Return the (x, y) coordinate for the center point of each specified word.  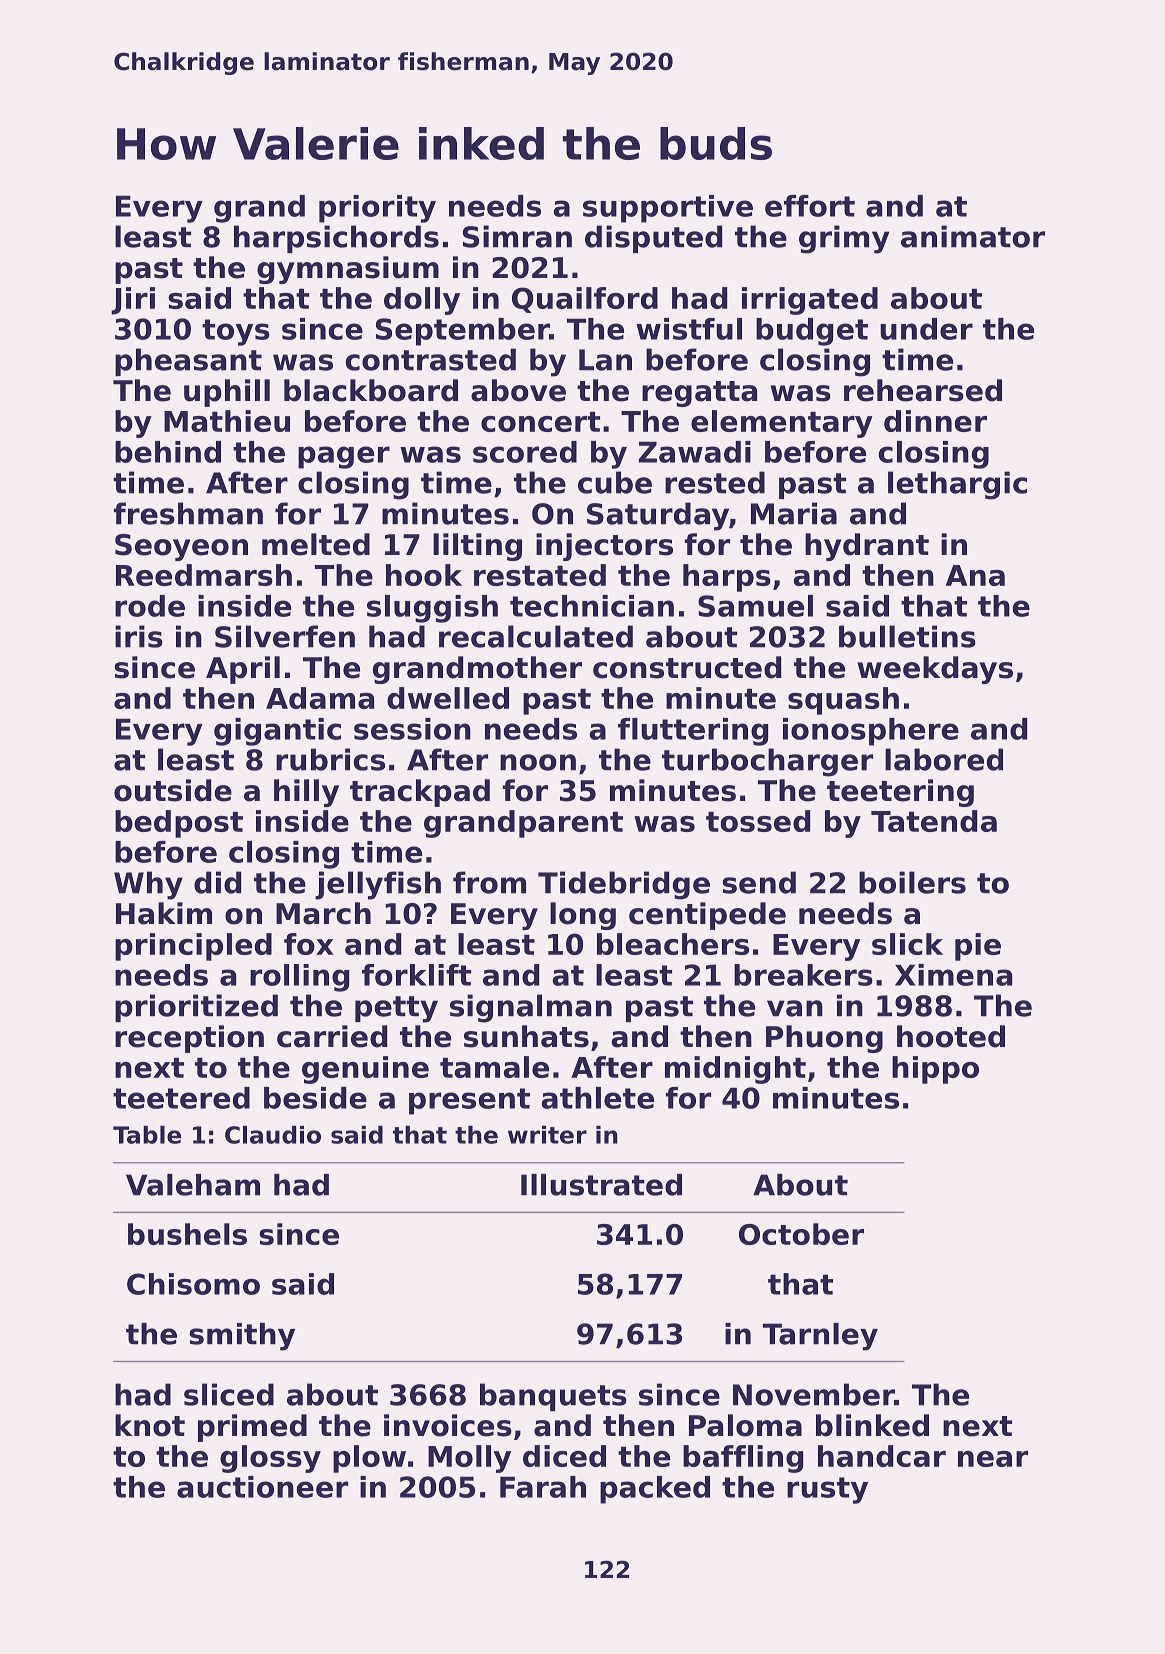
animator (973, 236)
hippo (935, 1070)
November (813, 1394)
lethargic (957, 485)
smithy (242, 1337)
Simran (517, 236)
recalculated (536, 636)
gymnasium (348, 270)
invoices (448, 1425)
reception (189, 1039)
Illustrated (601, 1185)
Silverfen (285, 636)
